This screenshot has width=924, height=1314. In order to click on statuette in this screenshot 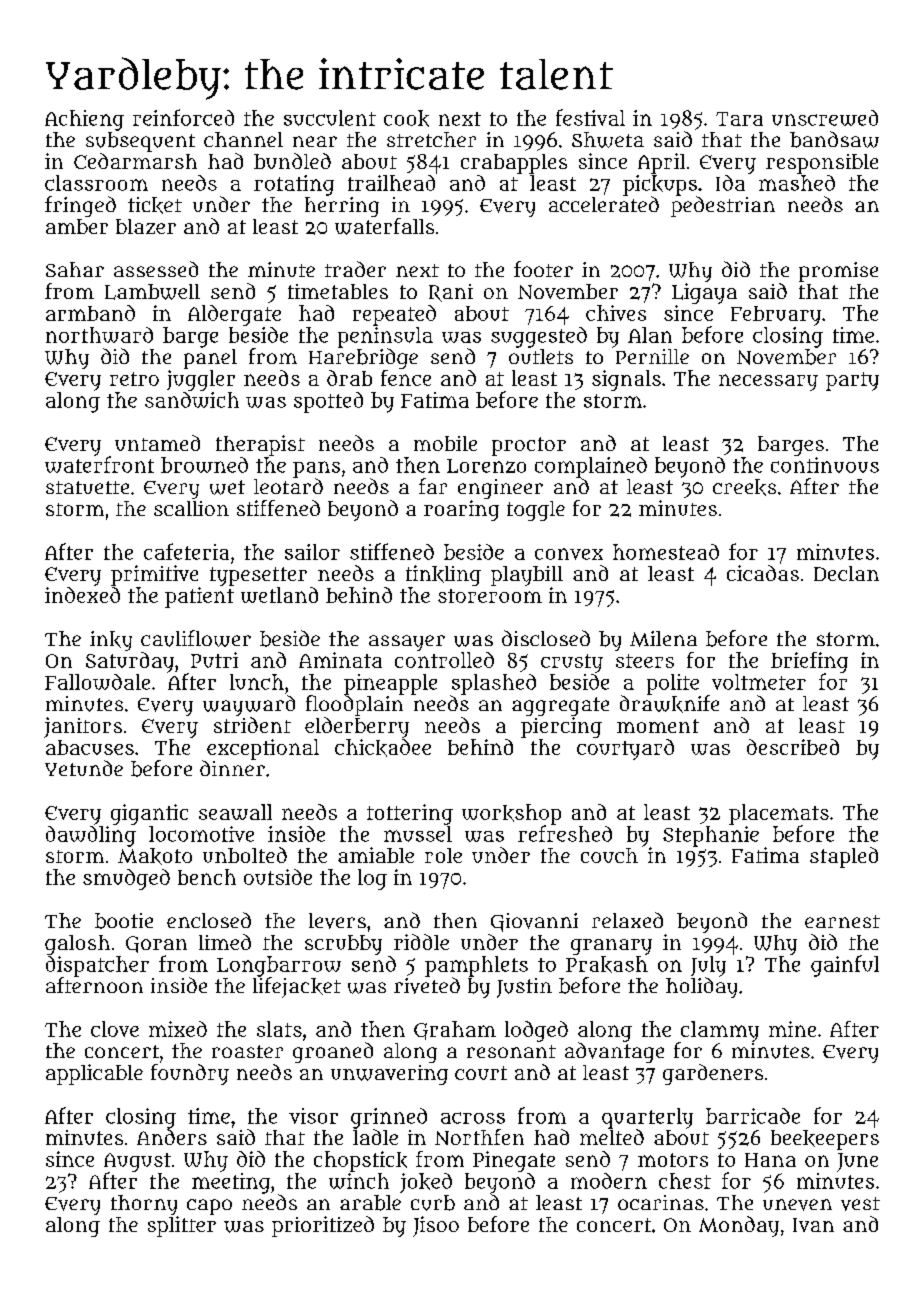, I will do `click(87, 487)`.
